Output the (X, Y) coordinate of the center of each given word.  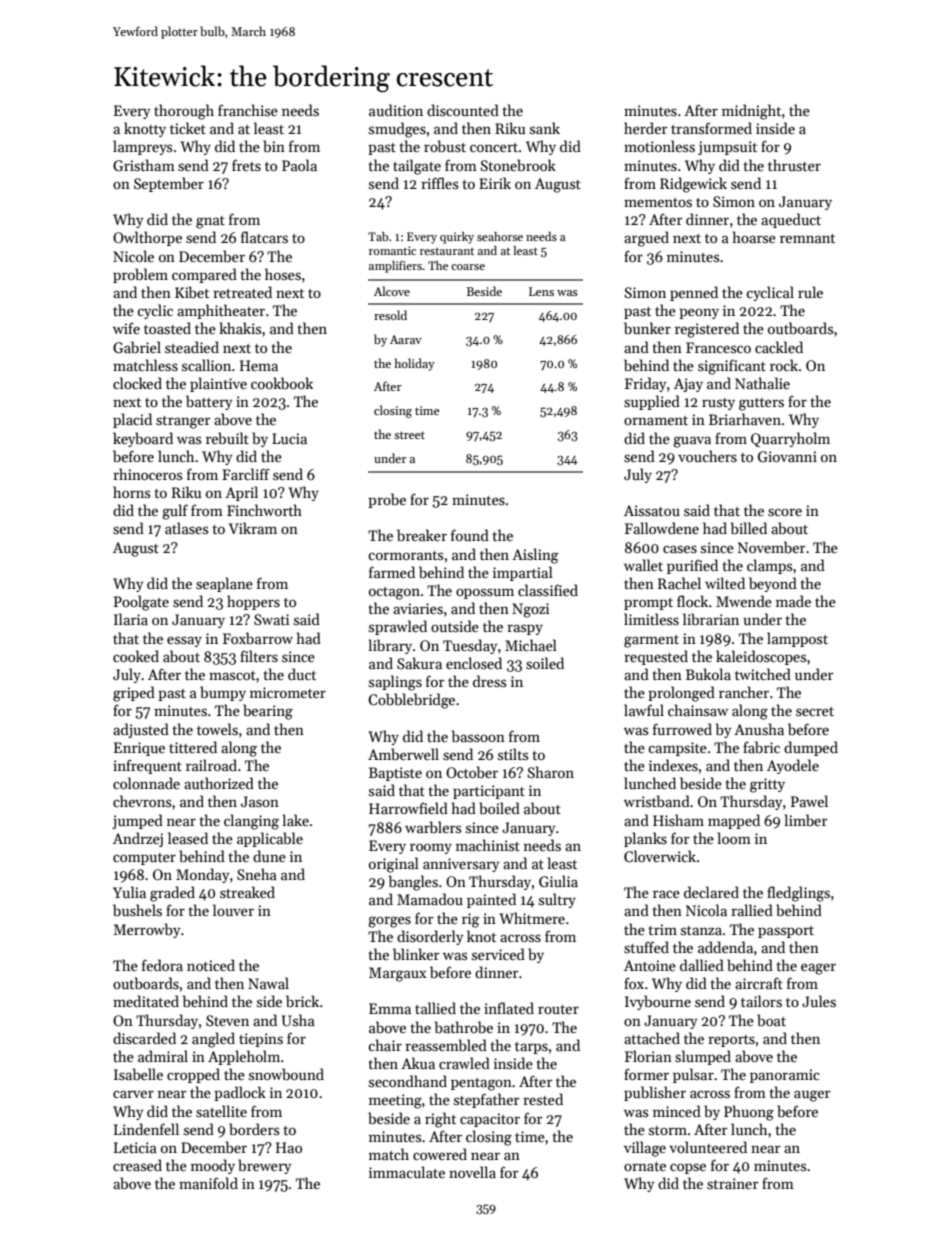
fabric (761, 747)
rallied (752, 910)
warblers (433, 827)
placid (132, 420)
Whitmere (532, 918)
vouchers (707, 456)
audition (396, 110)
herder (646, 128)
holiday (415, 364)
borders (254, 1129)
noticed (211, 965)
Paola (299, 165)
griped (134, 694)
